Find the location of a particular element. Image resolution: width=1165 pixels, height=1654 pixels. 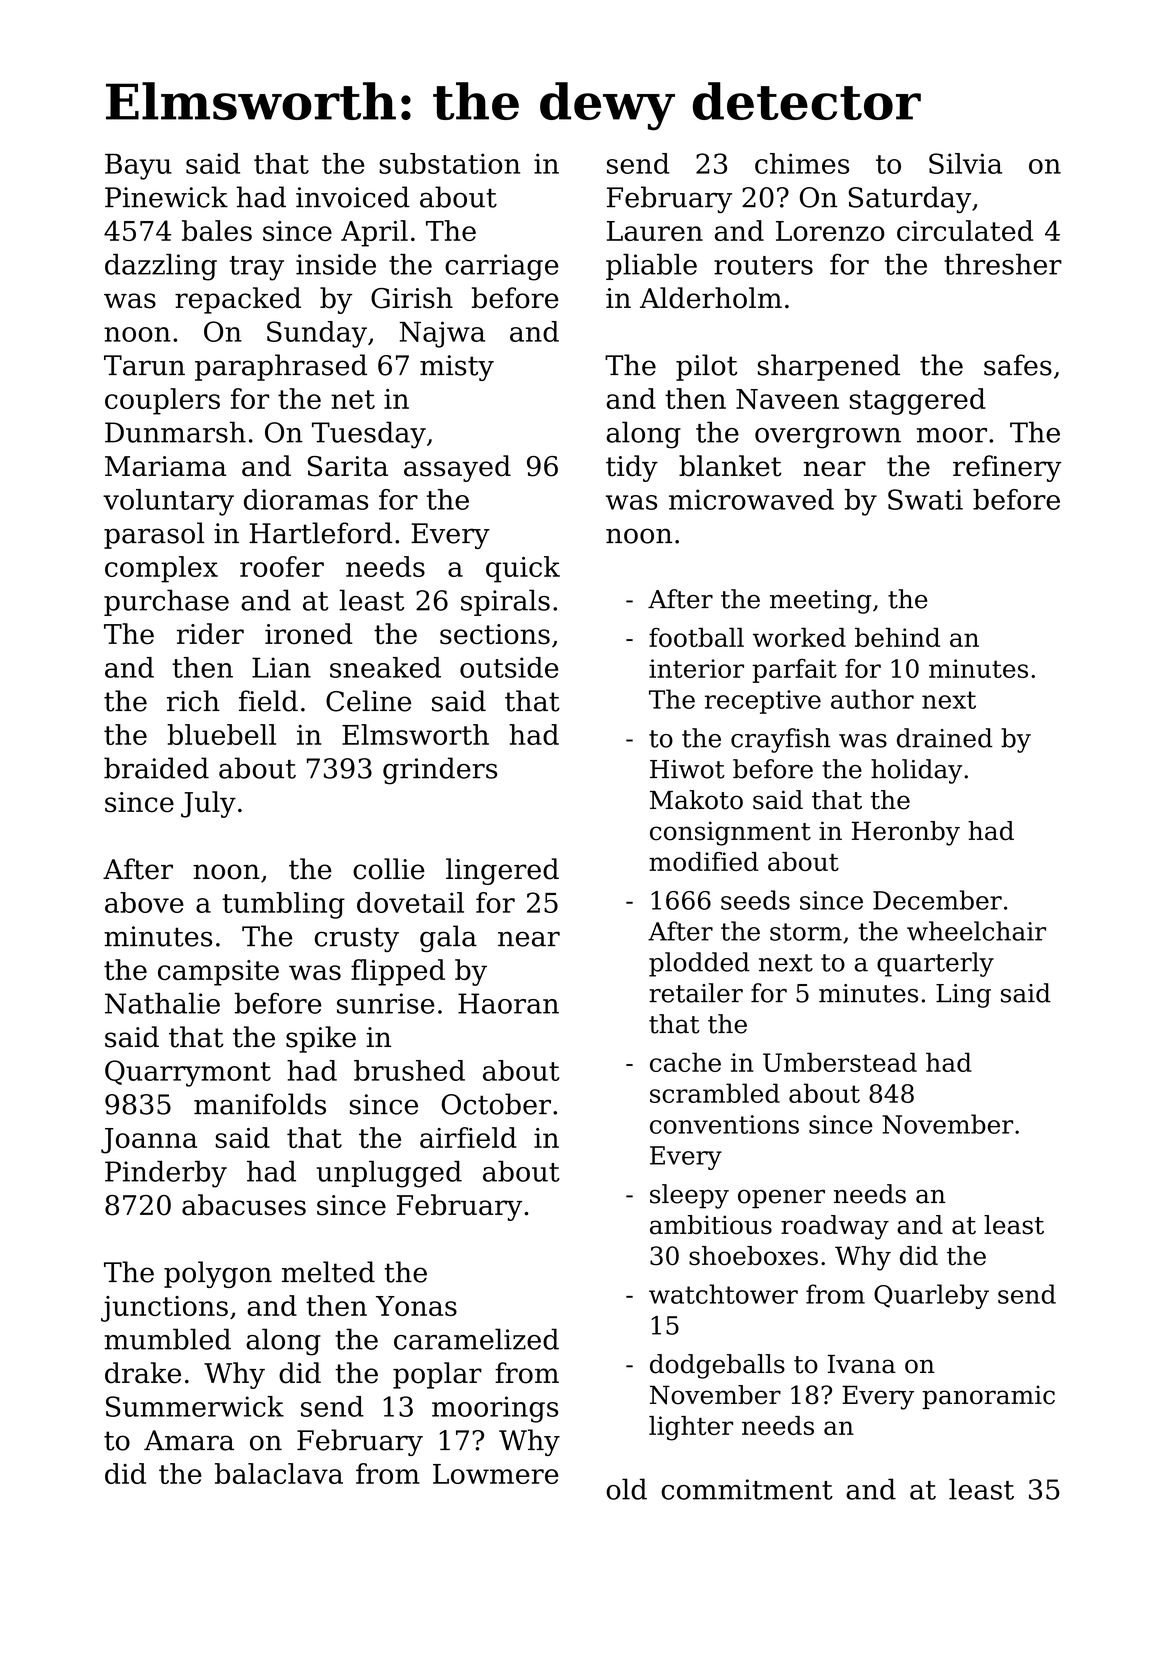

Swati is located at coordinates (925, 499).
